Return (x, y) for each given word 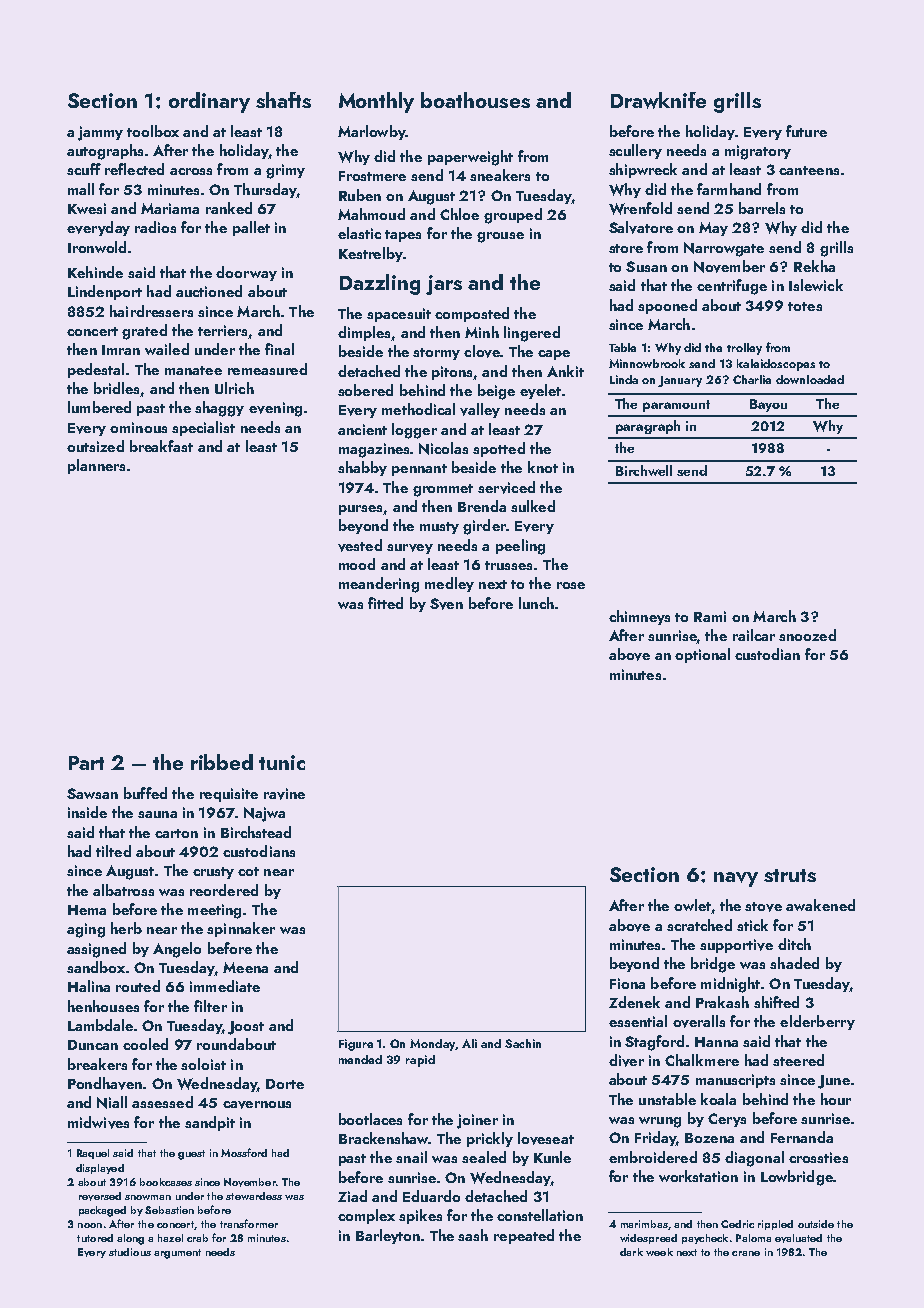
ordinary (209, 102)
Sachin (523, 1043)
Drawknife (658, 100)
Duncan (93, 1045)
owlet (692, 905)
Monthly (376, 102)
